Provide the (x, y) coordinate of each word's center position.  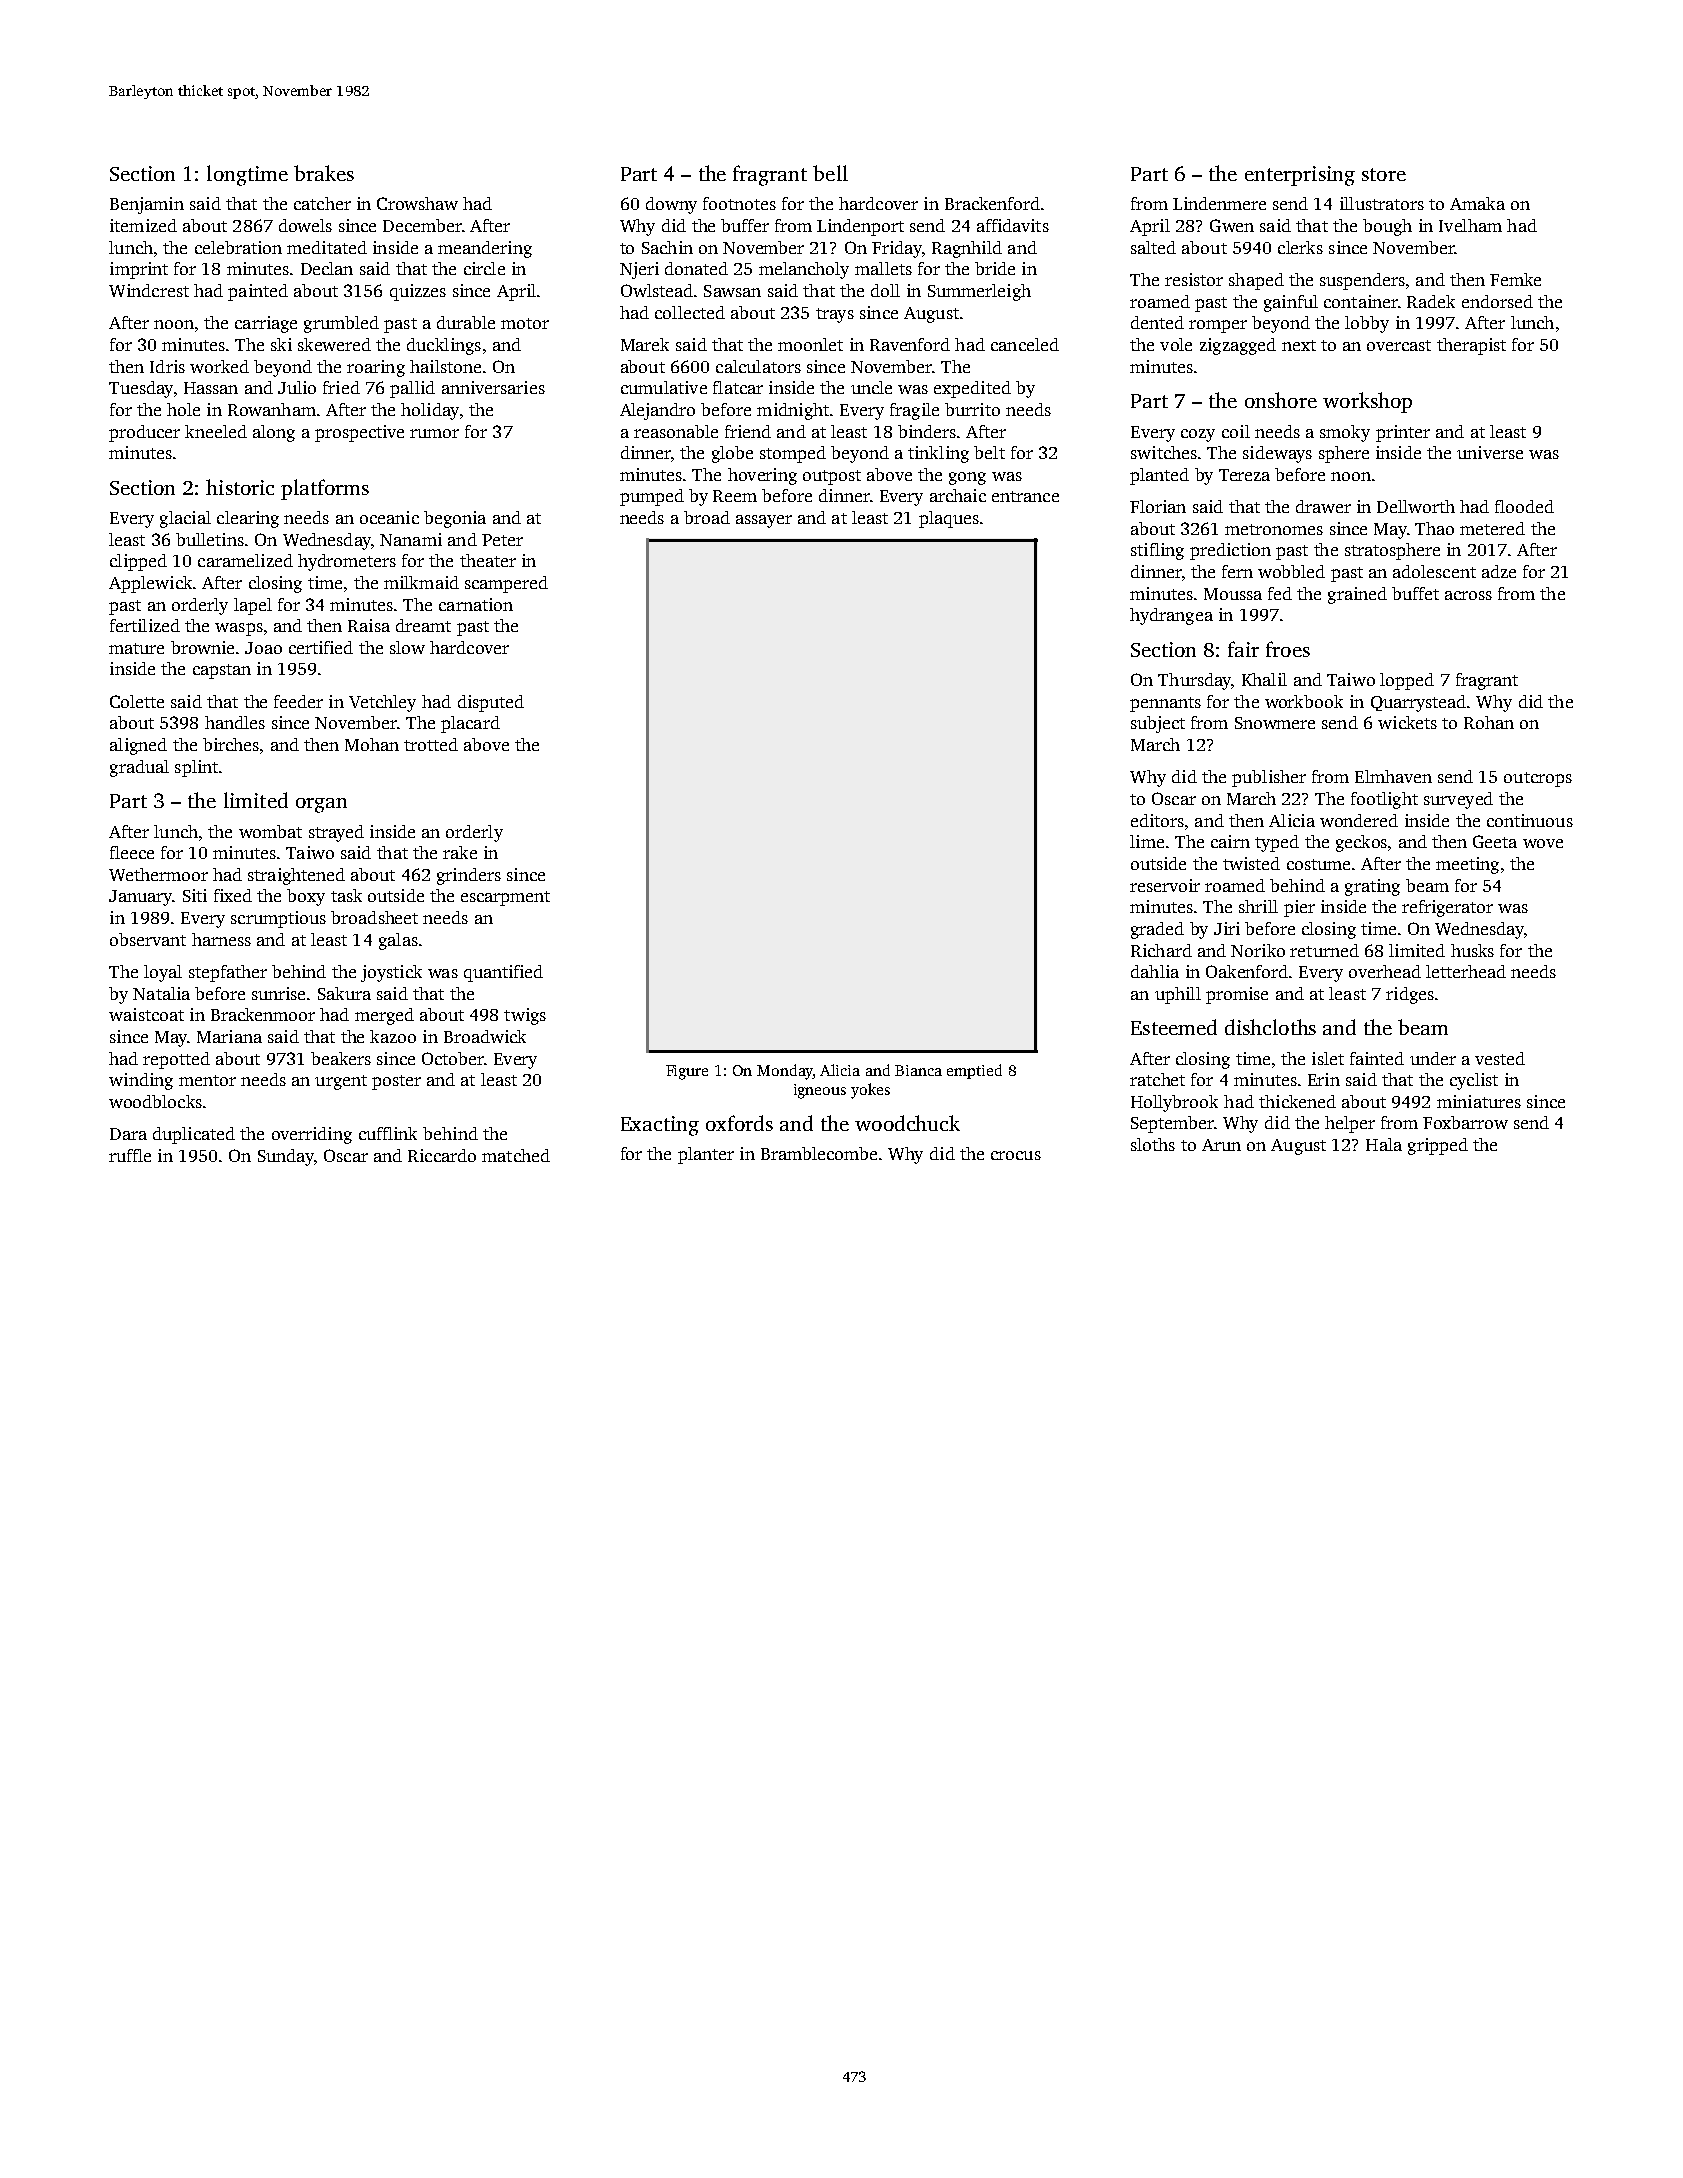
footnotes (739, 203)
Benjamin (147, 205)
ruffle (130, 1155)
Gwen (1232, 225)
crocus (1016, 1155)
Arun (1221, 1145)
